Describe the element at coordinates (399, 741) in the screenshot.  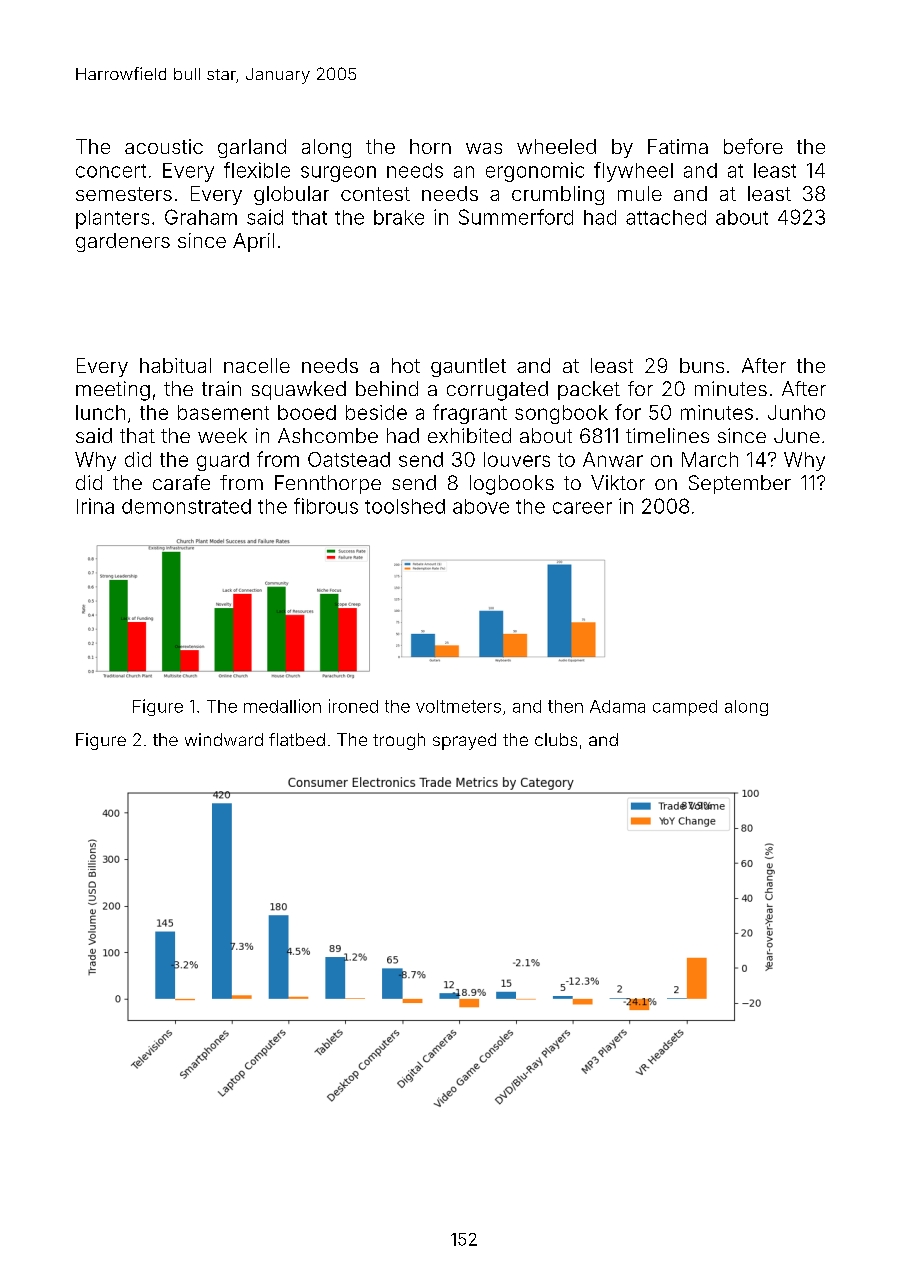
I see `trough` at that location.
